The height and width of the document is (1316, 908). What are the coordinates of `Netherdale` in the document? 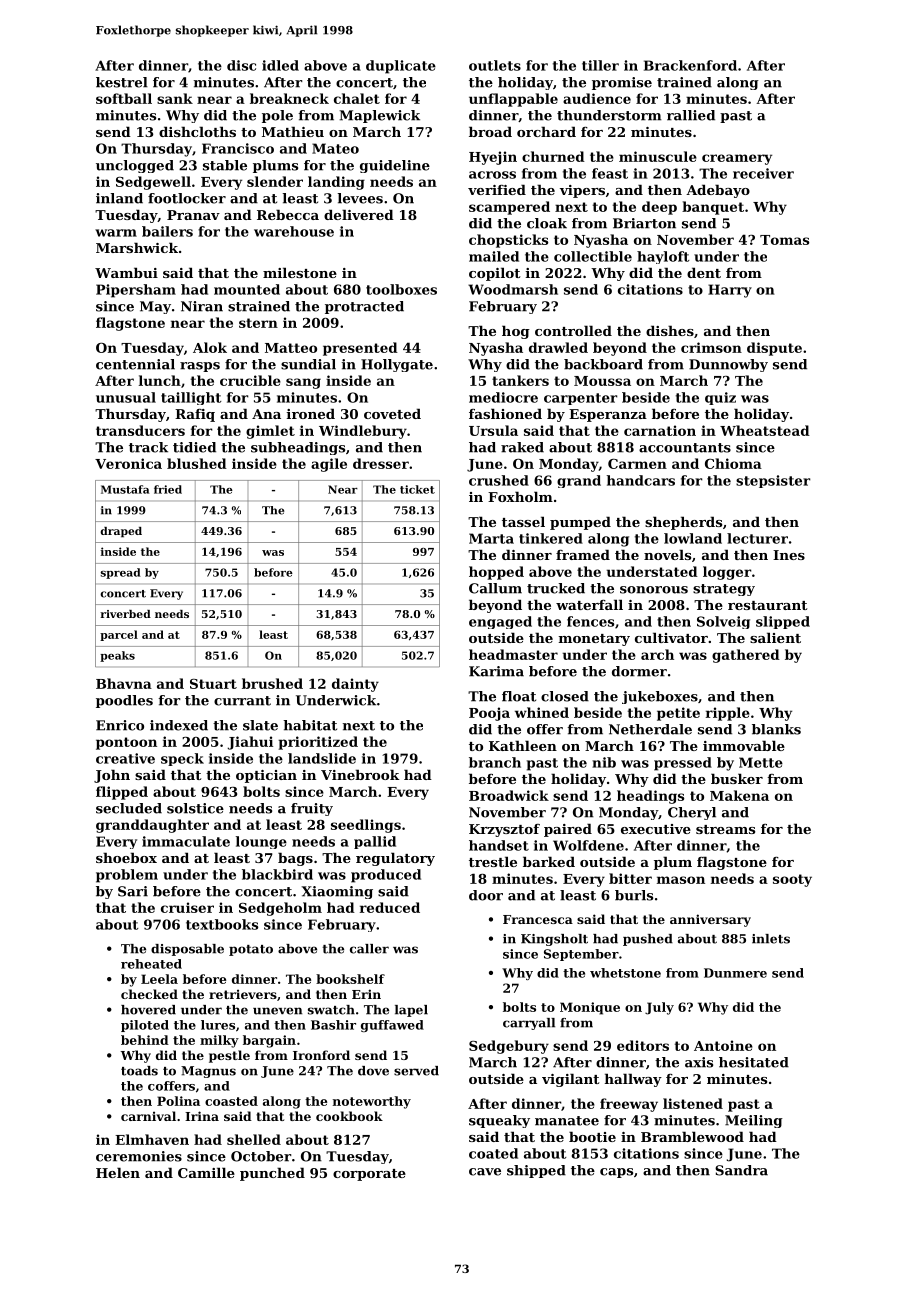 It's located at (650, 729).
